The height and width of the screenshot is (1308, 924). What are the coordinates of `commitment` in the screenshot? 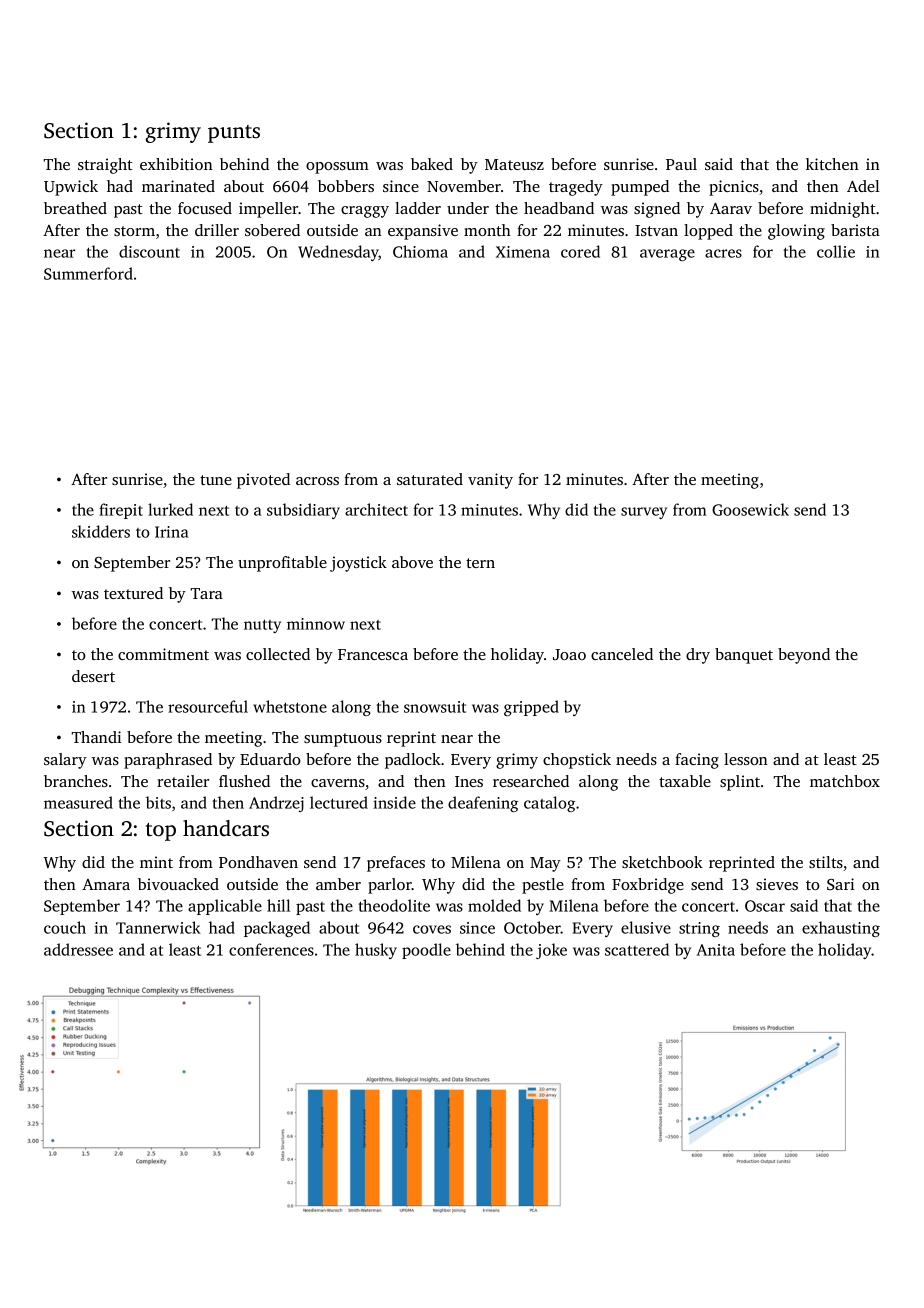 It's located at (163, 654).
